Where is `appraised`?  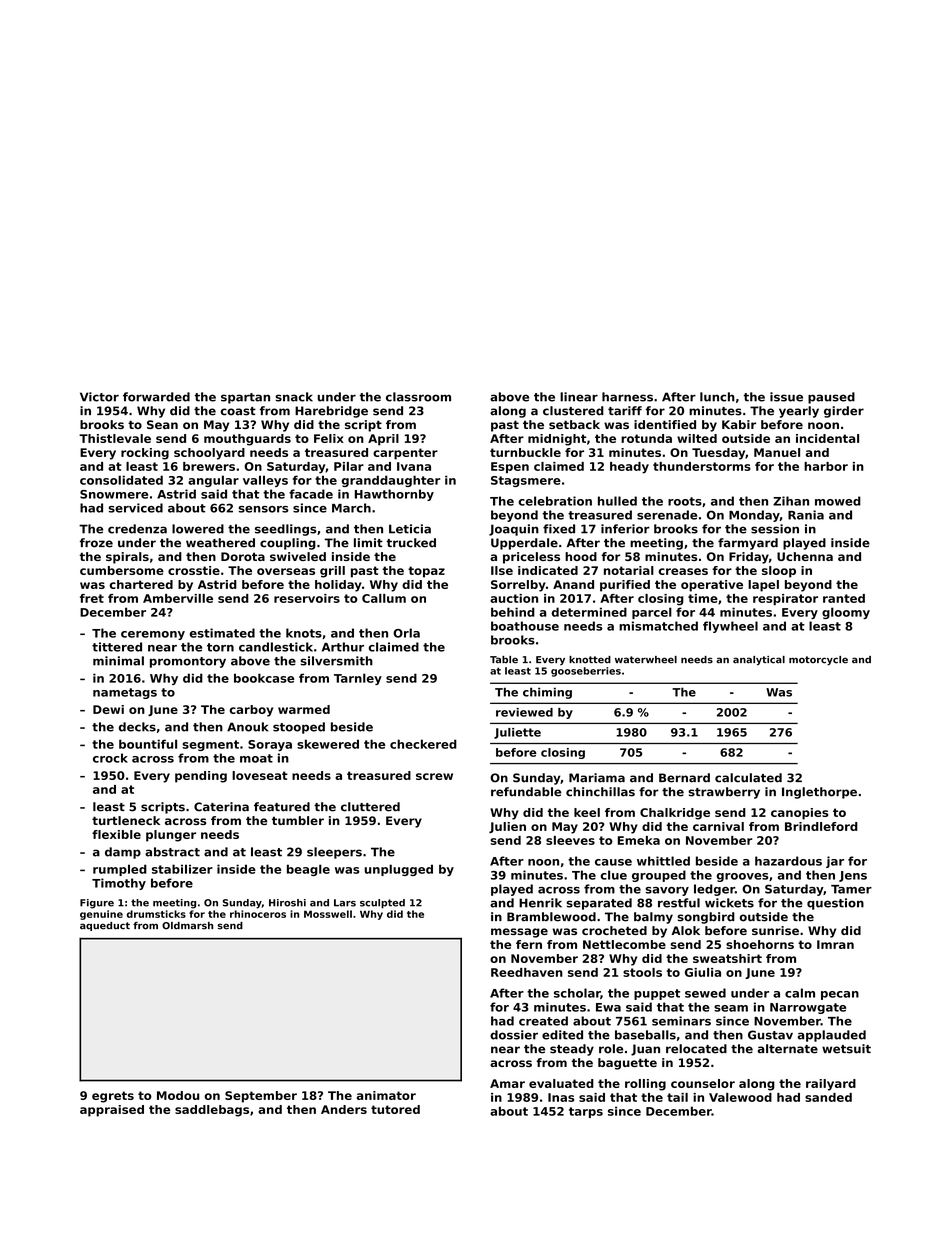 appraised is located at coordinates (112, 1111).
